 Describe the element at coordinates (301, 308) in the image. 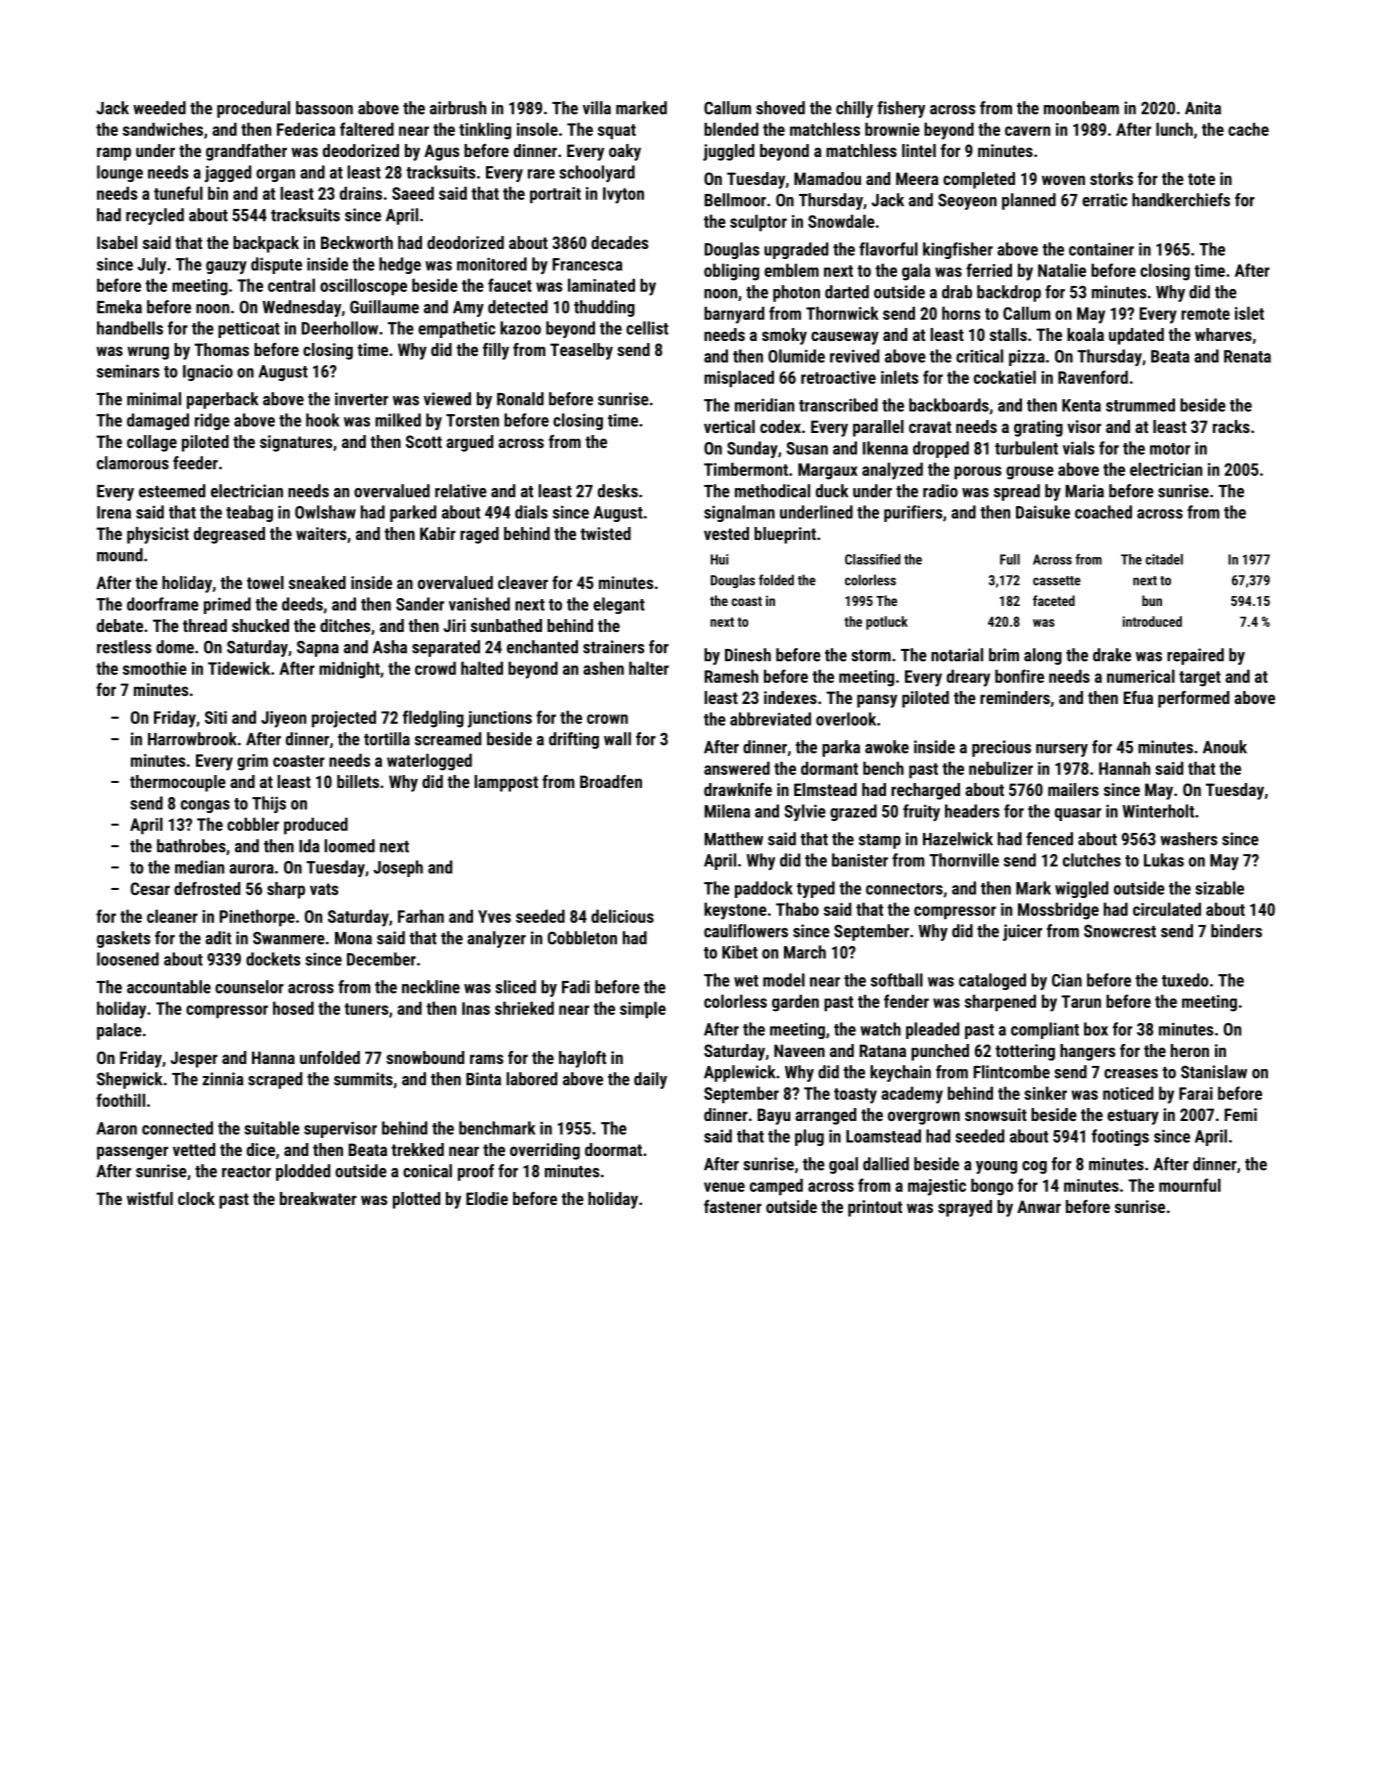

I see `Wednesday` at that location.
